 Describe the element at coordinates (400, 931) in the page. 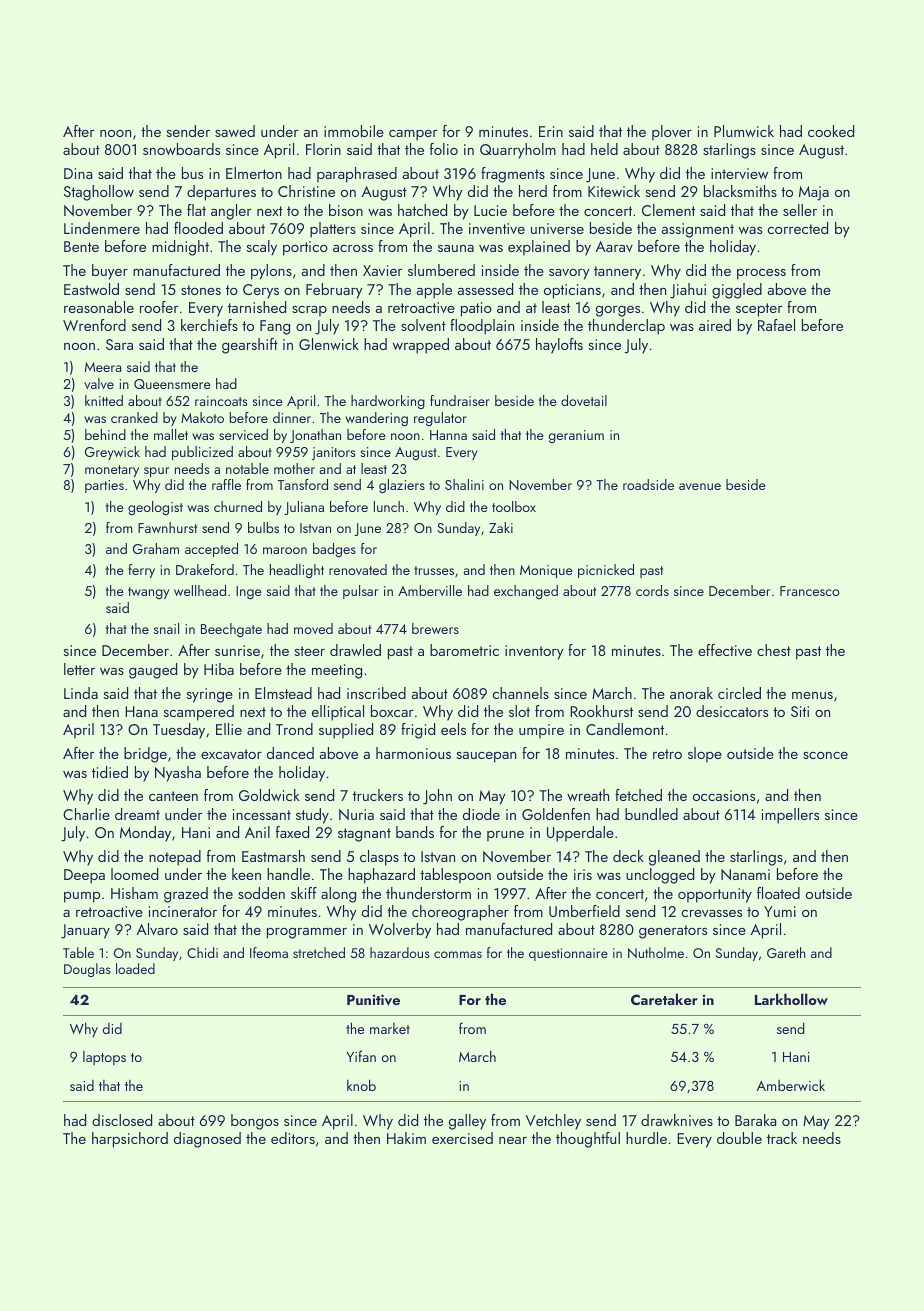

I see `Wolverby` at that location.
